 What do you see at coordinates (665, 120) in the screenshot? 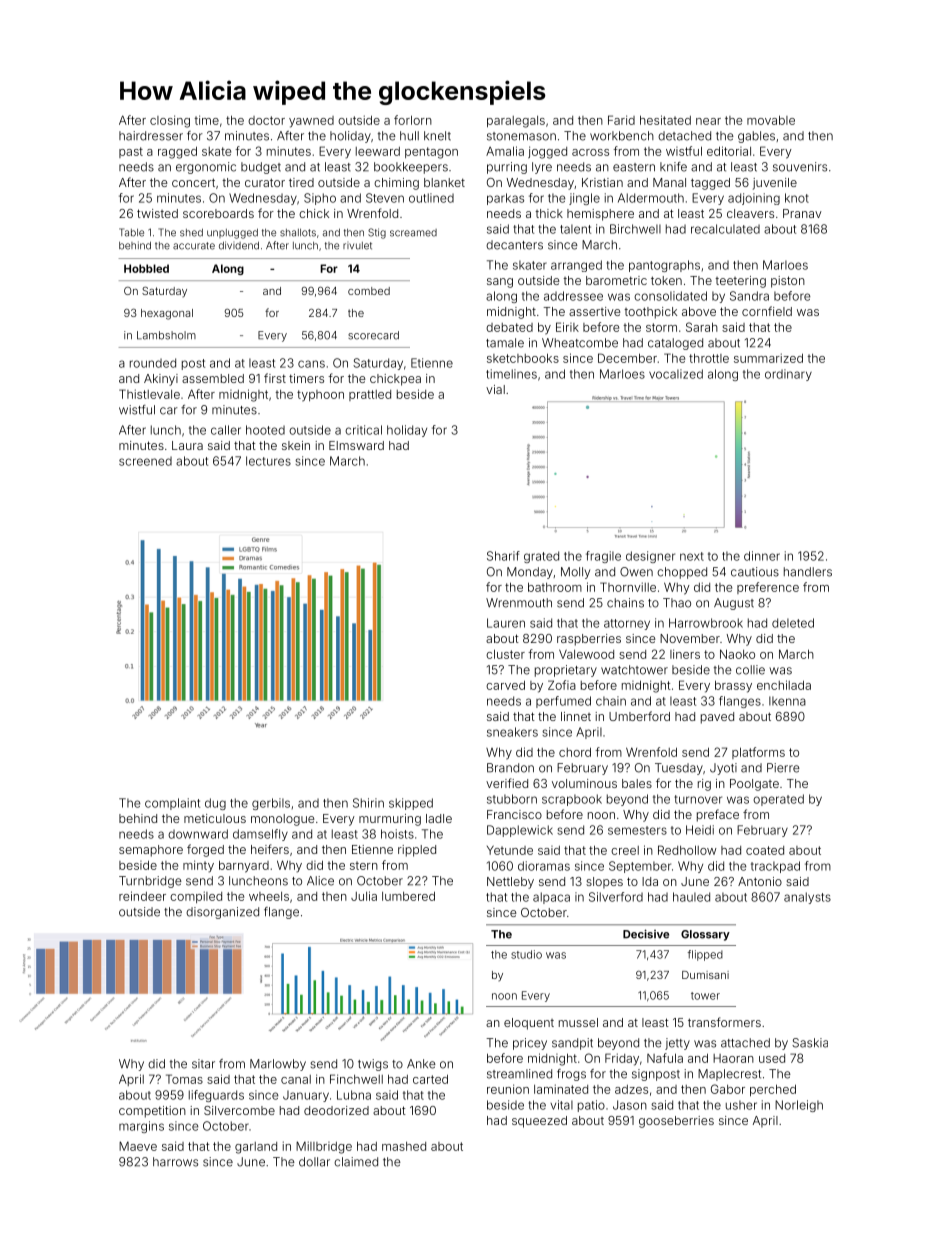
I see `hesitated` at bounding box center [665, 120].
